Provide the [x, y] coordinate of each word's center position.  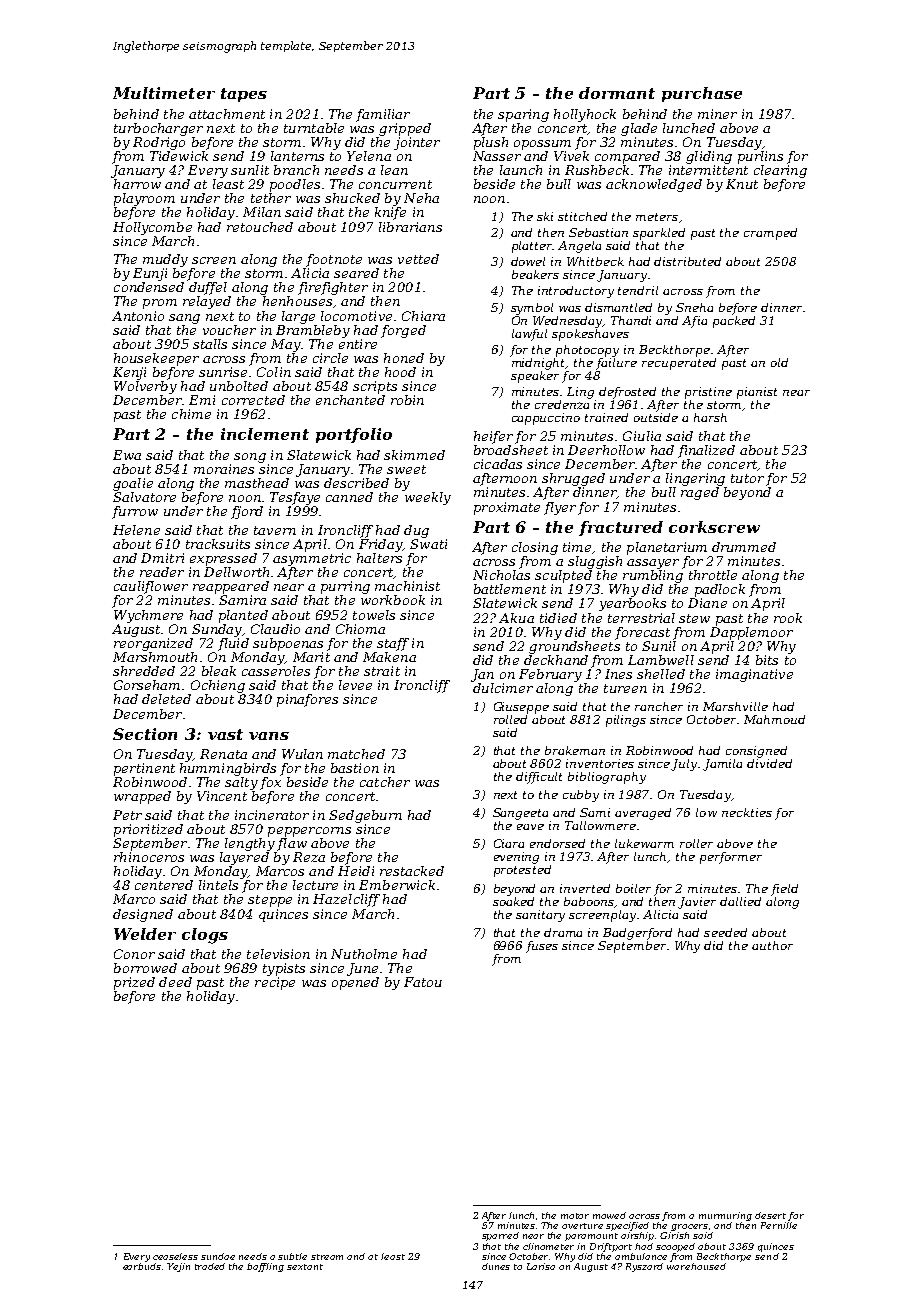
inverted [585, 888]
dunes [496, 1266]
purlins [760, 157]
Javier [697, 903]
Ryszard [644, 1267]
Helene [136, 530]
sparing [523, 115]
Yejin [178, 1267]
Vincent [222, 796]
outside [656, 417]
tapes [244, 95]
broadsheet [511, 450]
